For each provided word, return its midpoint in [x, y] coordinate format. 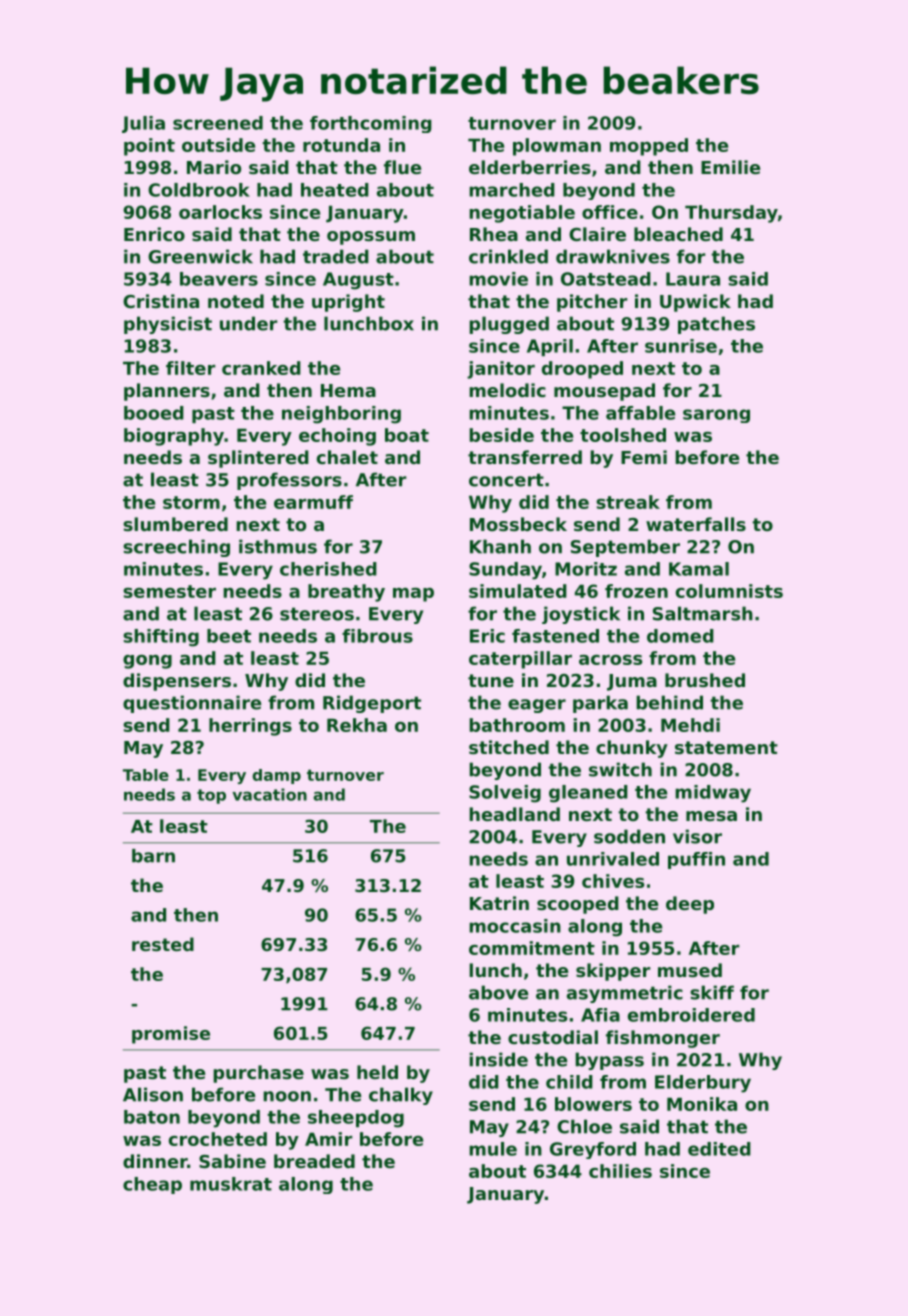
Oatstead [606, 279]
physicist [168, 325]
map [413, 595]
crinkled [508, 256]
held [377, 1072]
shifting [161, 638]
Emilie [730, 167]
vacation [269, 794]
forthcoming [371, 124]
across [610, 660]
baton [152, 1117]
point [149, 147]
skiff [712, 992]
